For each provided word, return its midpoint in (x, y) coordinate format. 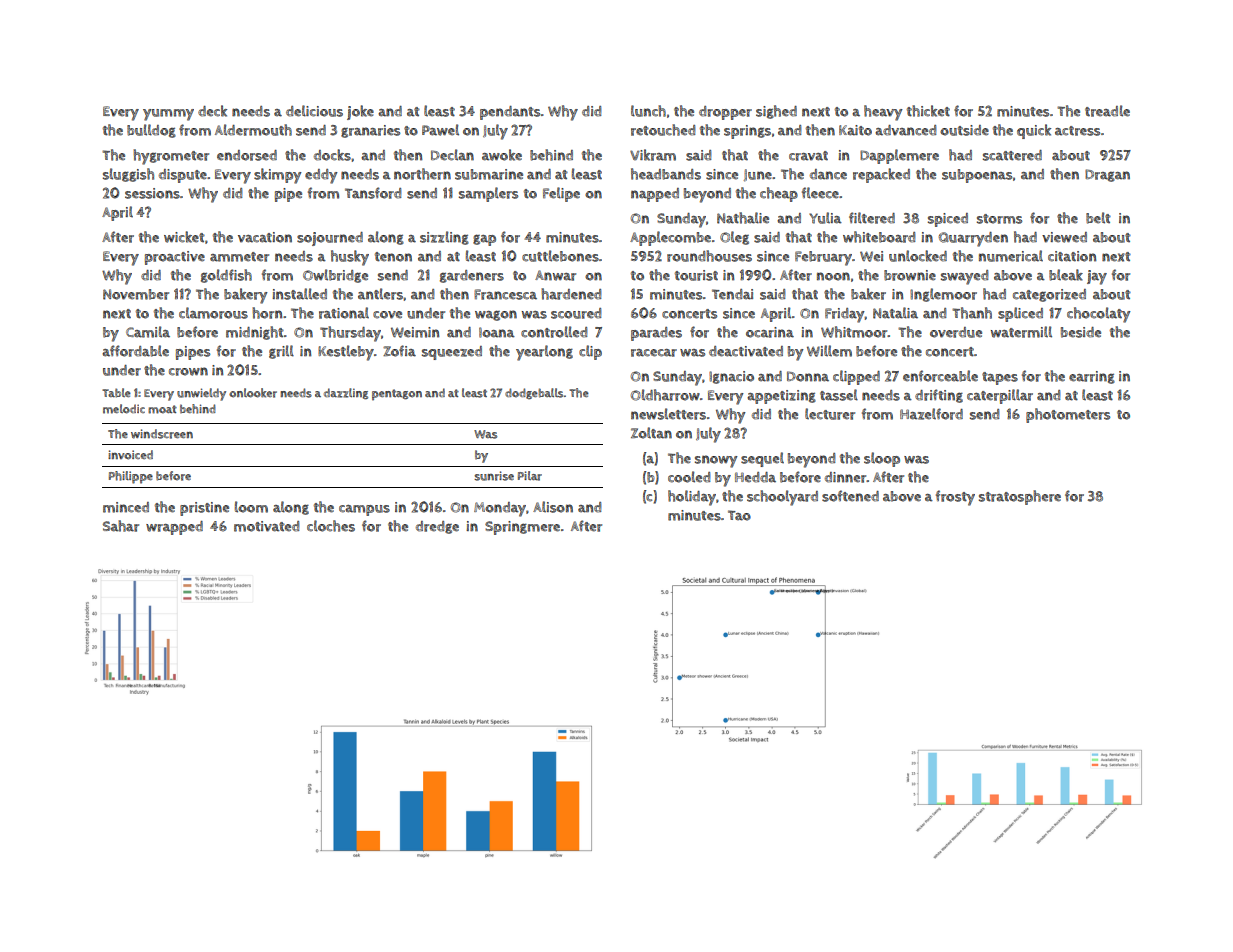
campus (364, 510)
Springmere (522, 528)
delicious (314, 111)
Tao (739, 515)
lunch (648, 111)
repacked (881, 175)
